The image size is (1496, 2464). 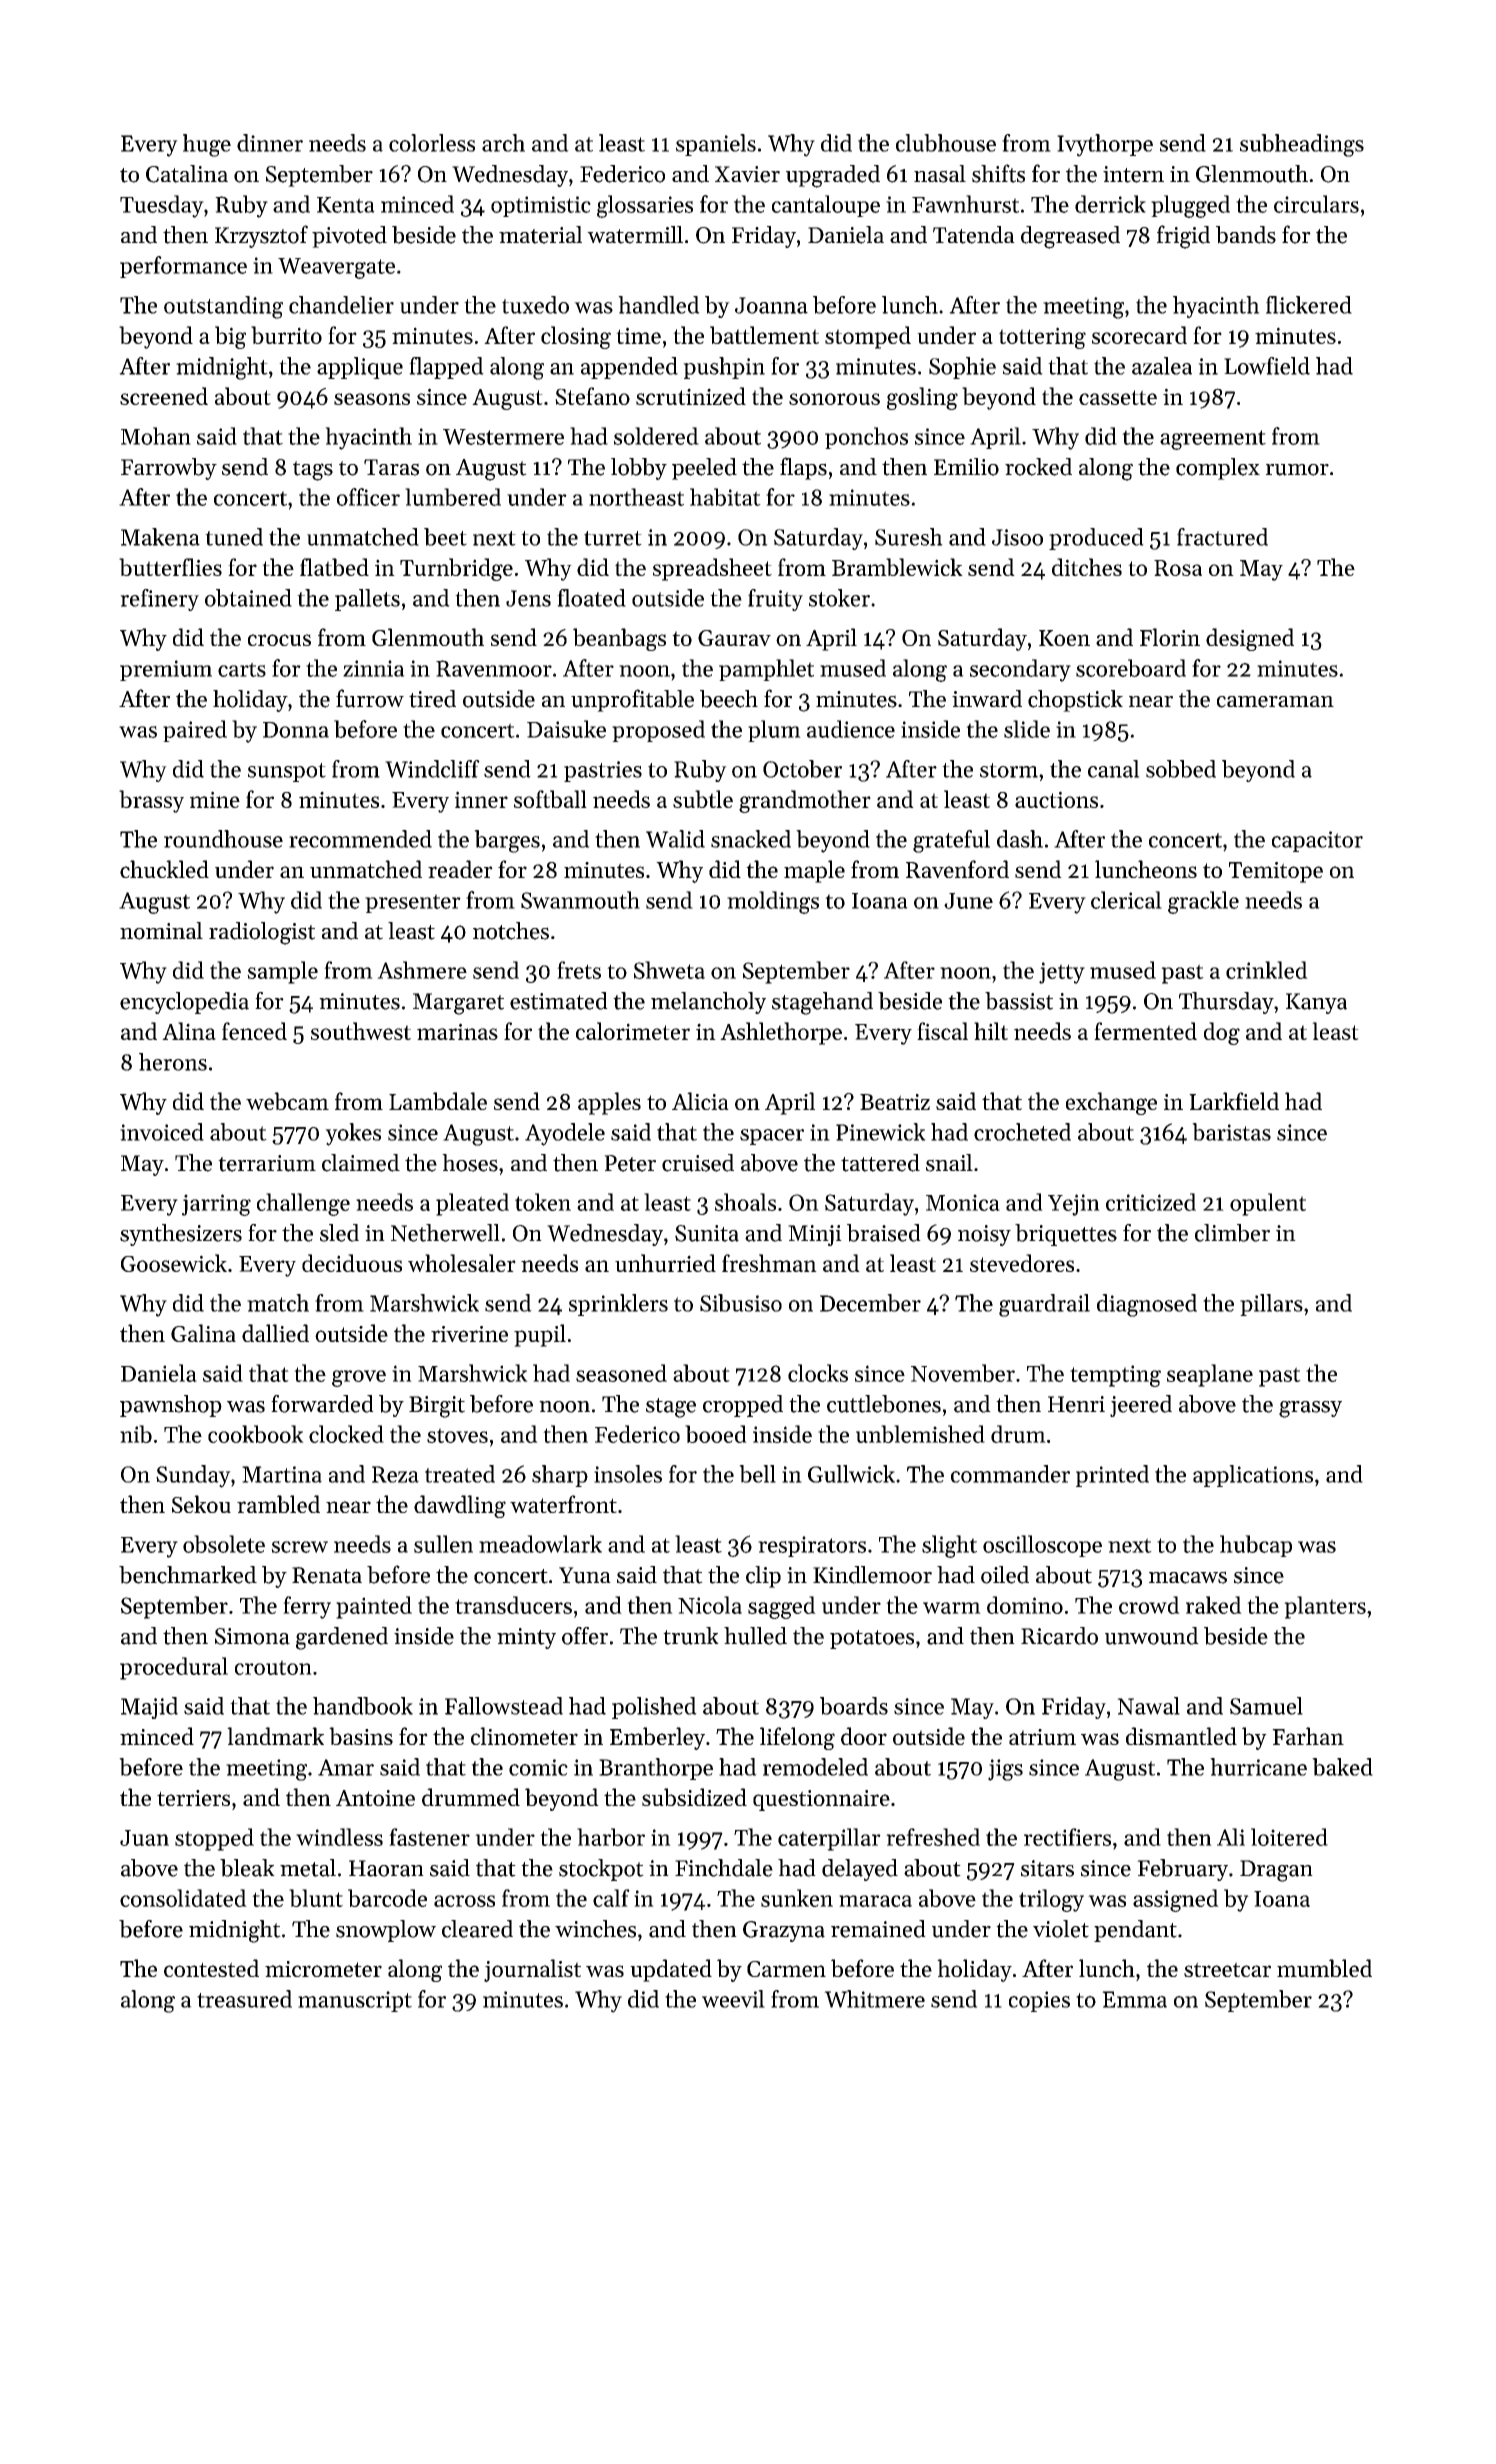 What do you see at coordinates (355, 2001) in the document?
I see `manuscript` at bounding box center [355, 2001].
